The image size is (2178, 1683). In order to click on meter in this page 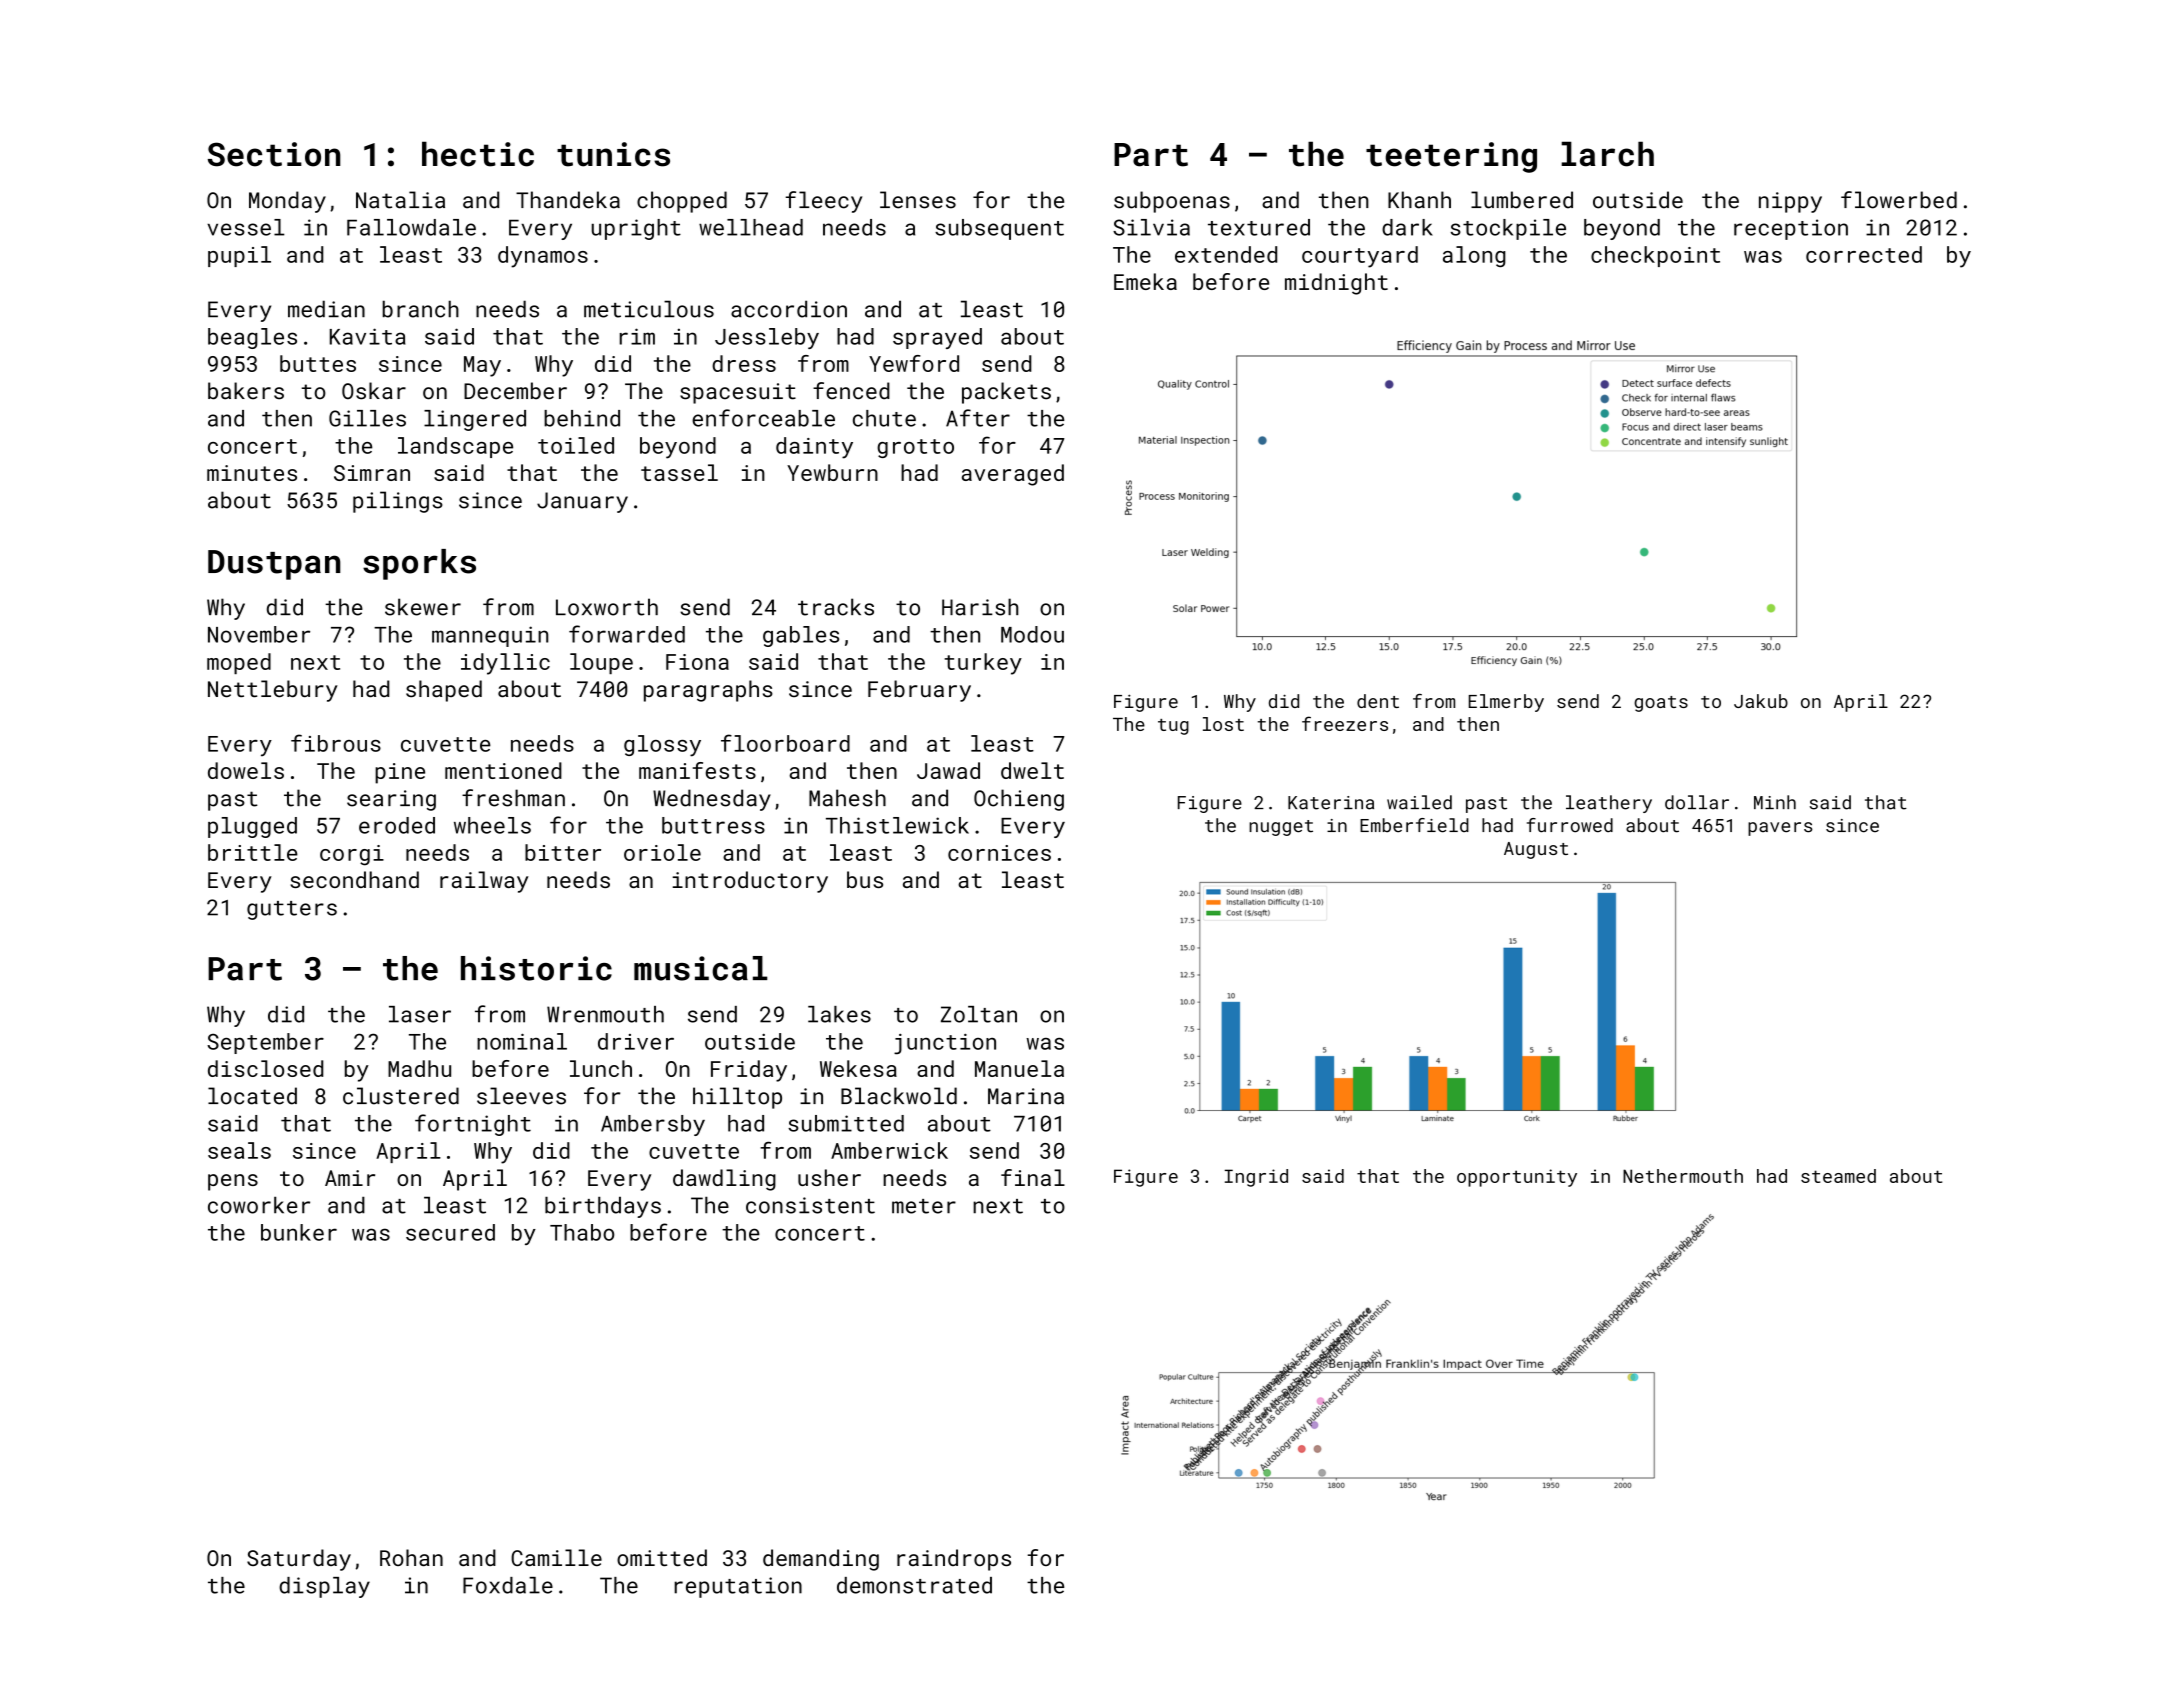, I will do `click(924, 1206)`.
